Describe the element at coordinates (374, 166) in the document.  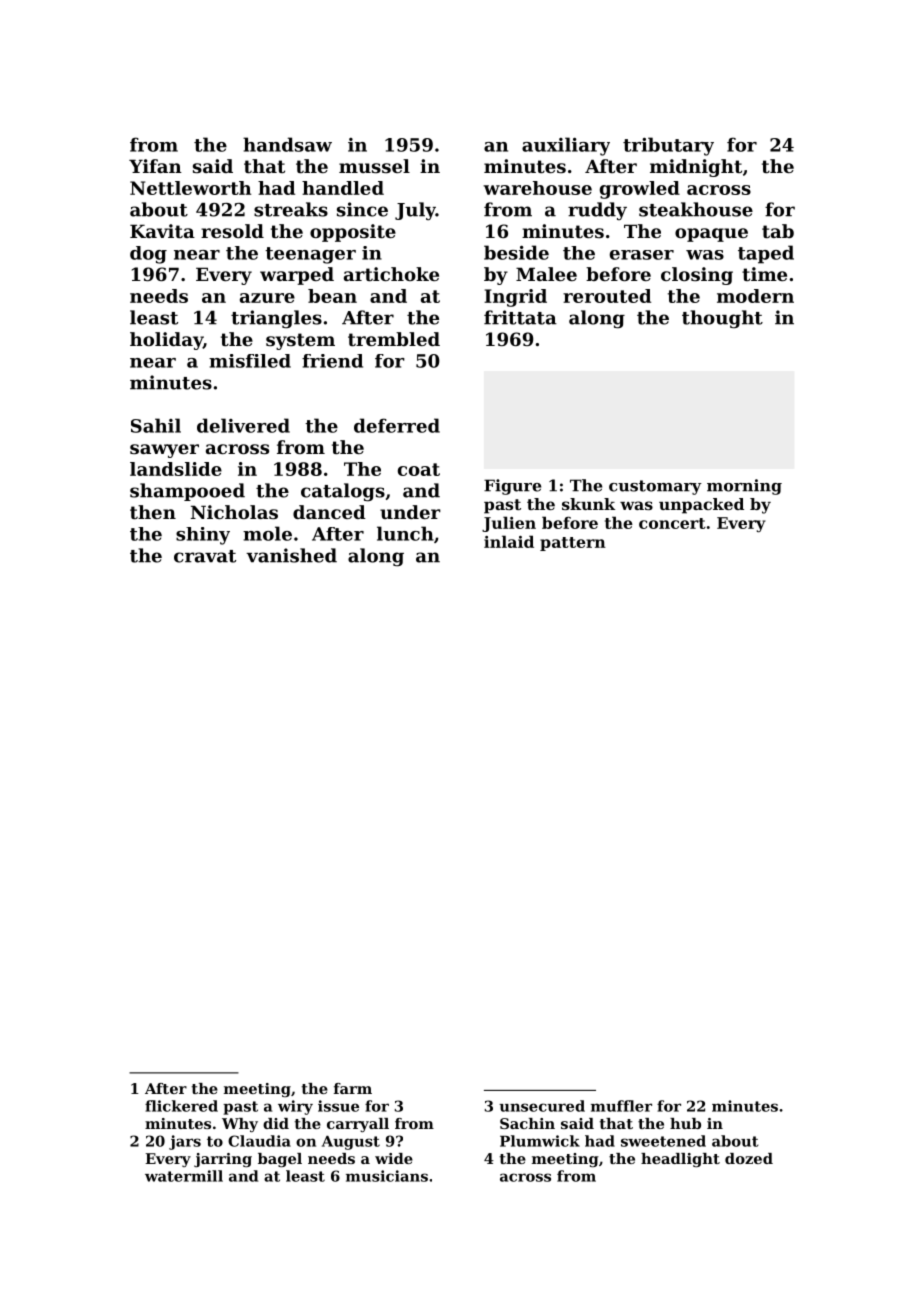
I see `mussel` at that location.
